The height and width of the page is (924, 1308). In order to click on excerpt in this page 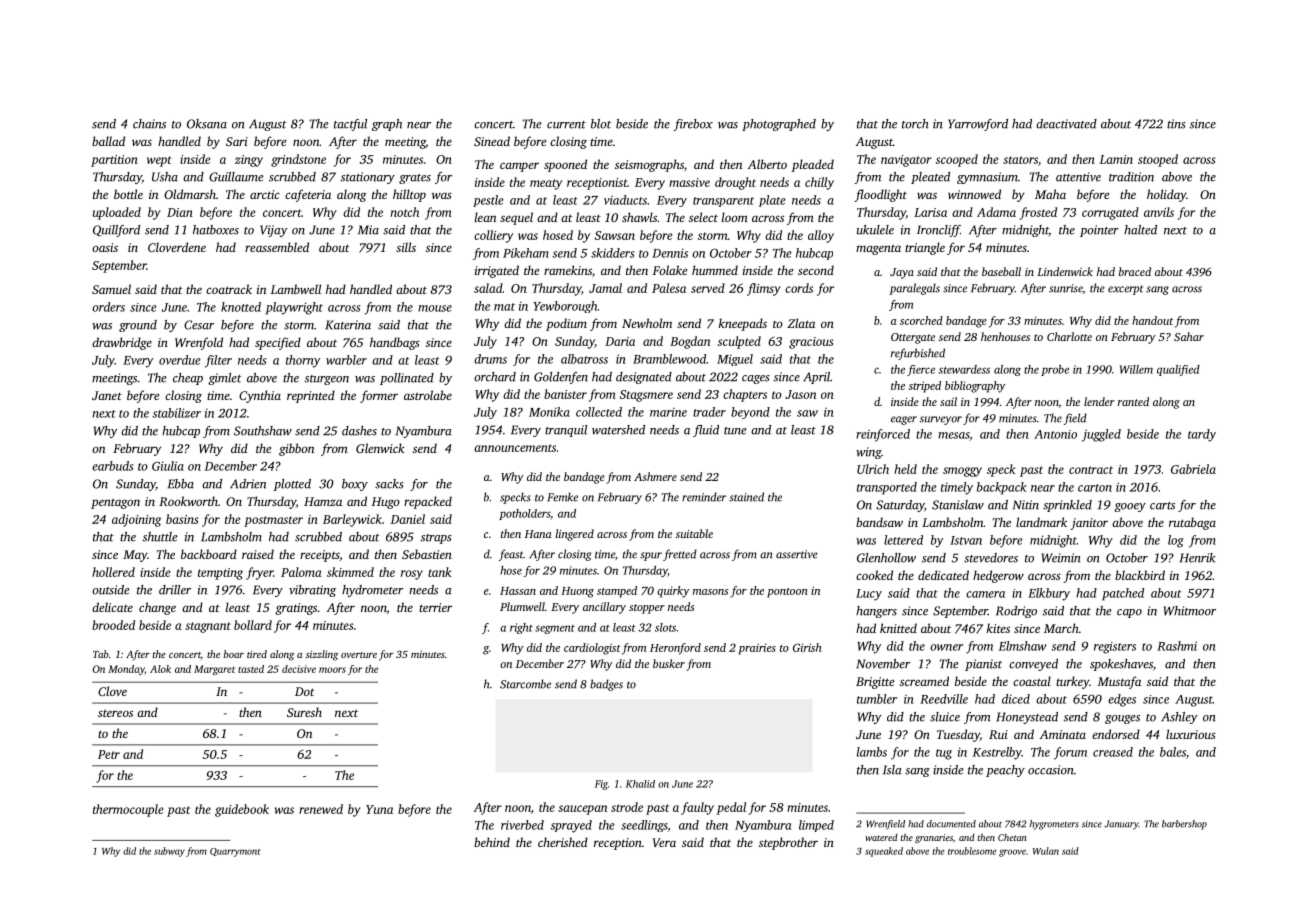, I will do `click(1125, 290)`.
